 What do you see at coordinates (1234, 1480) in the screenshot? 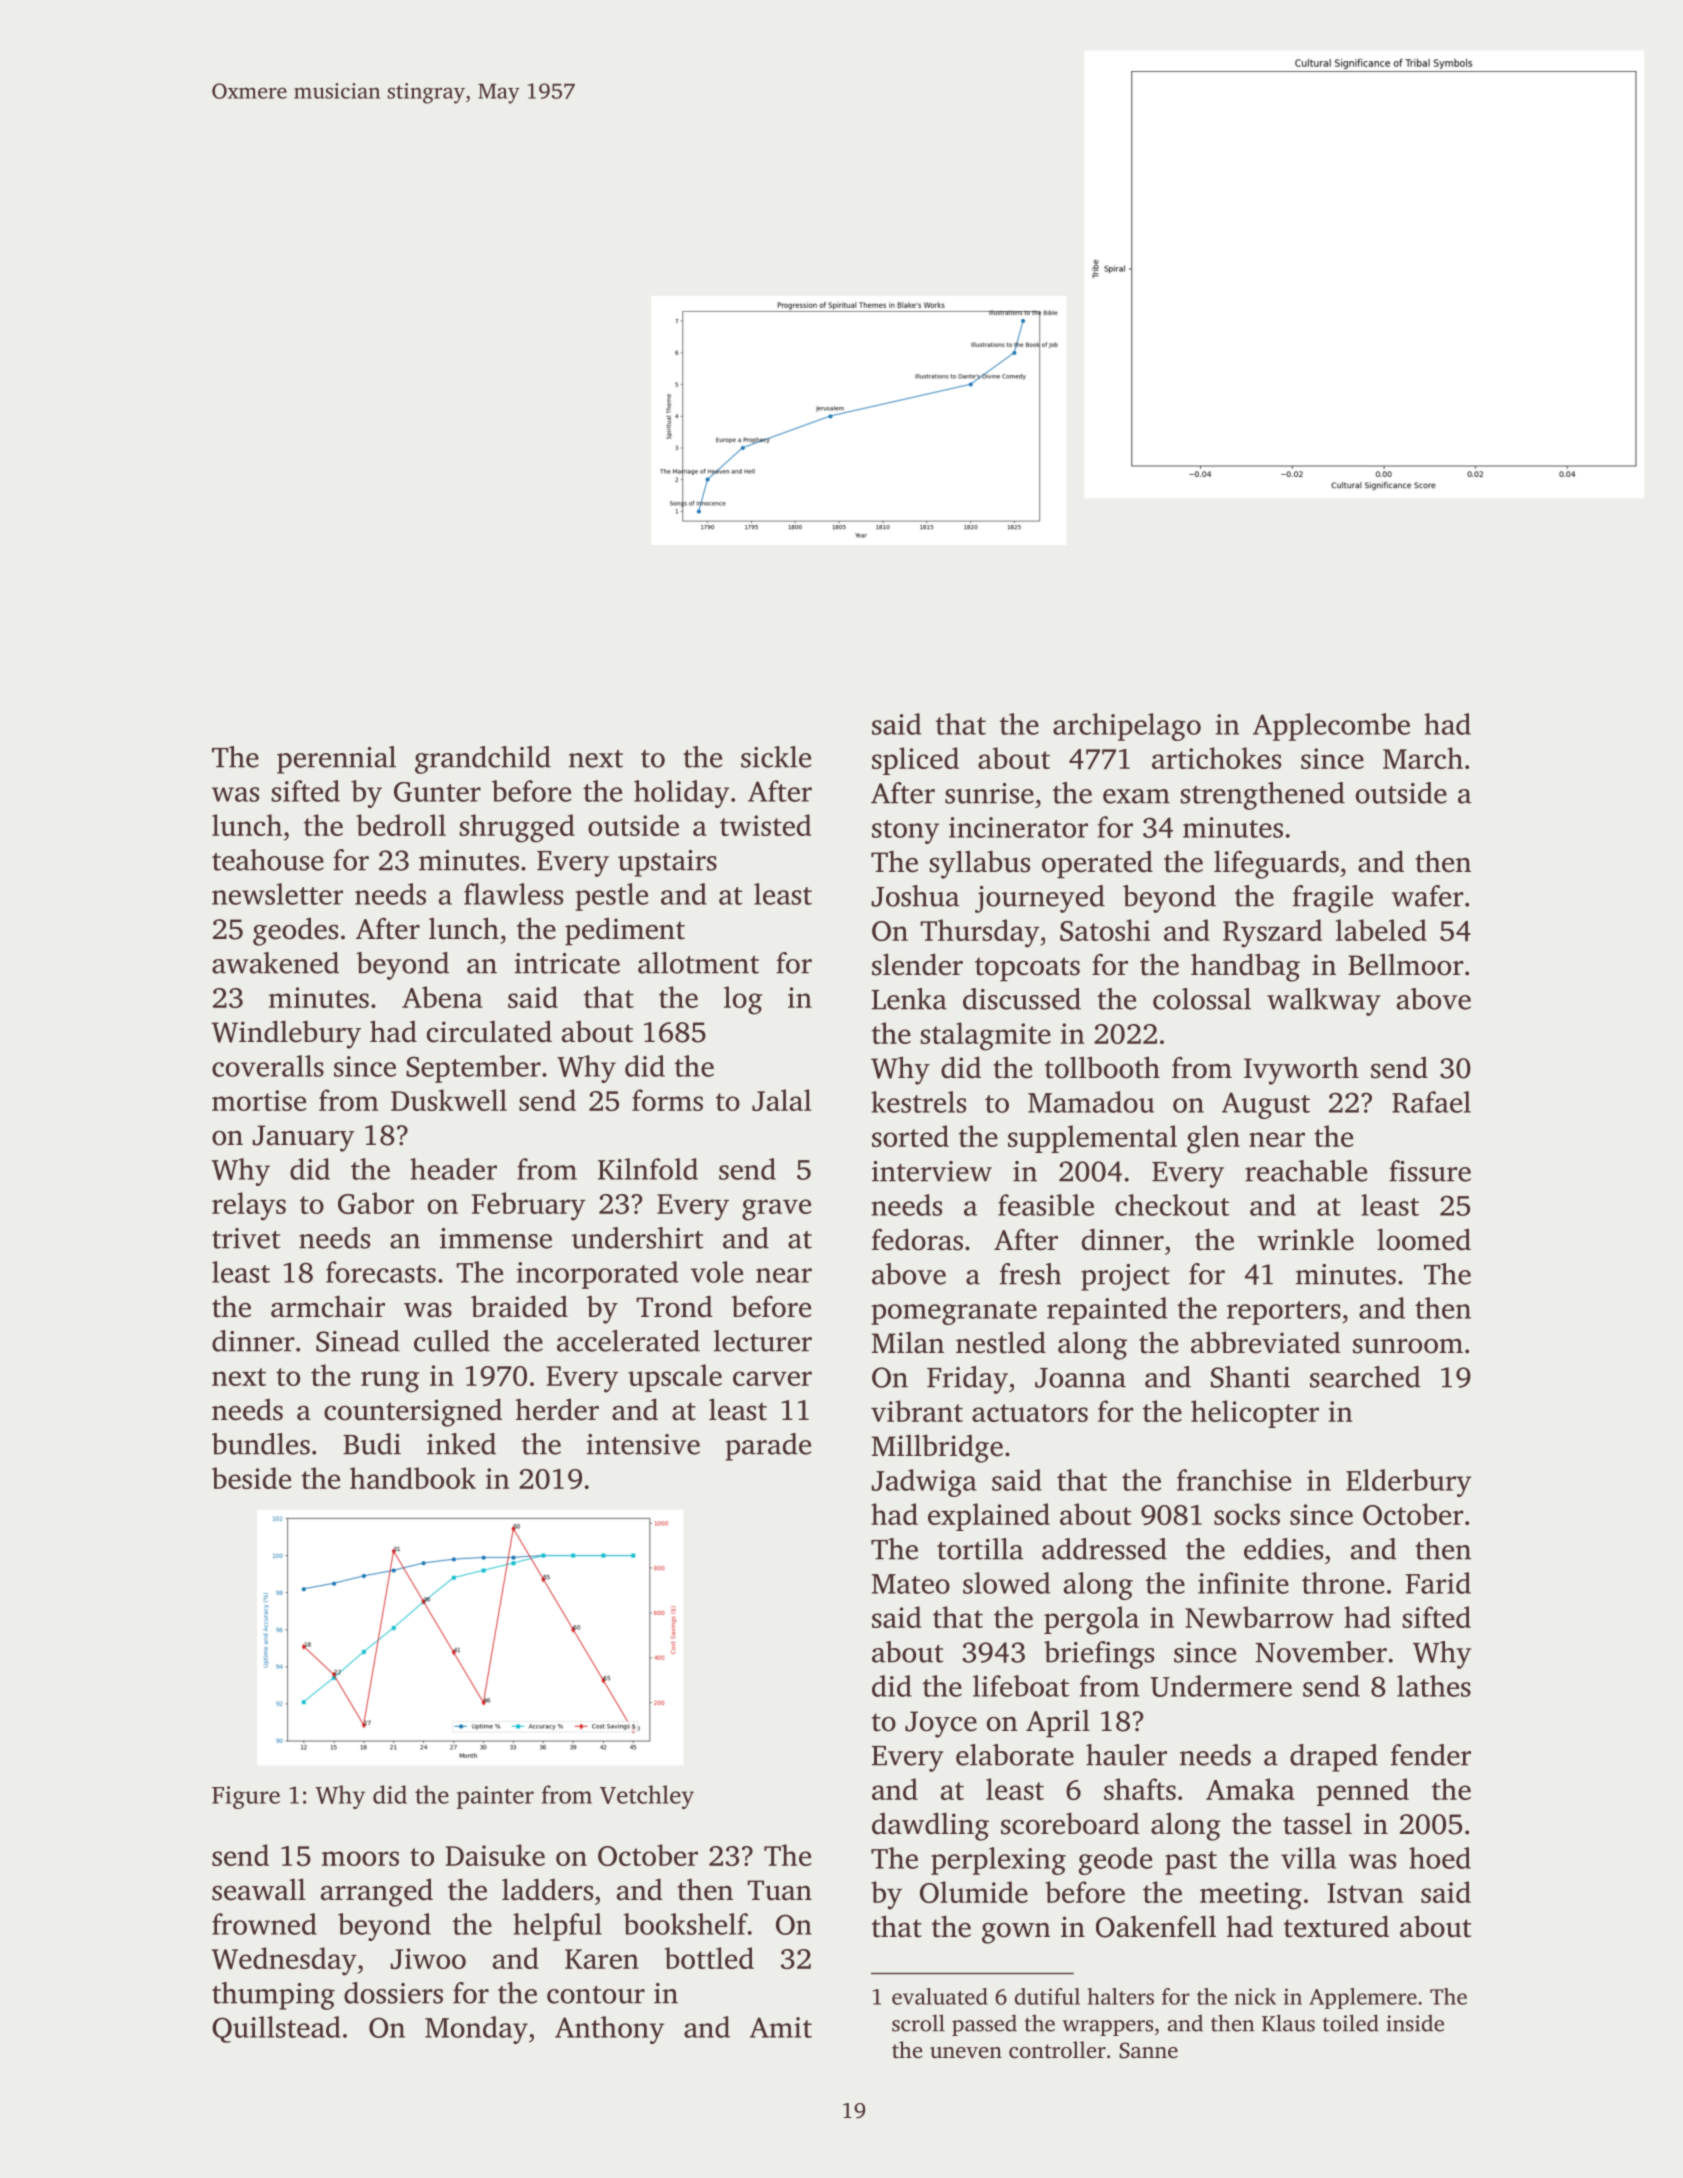
I see `franchise` at bounding box center [1234, 1480].
